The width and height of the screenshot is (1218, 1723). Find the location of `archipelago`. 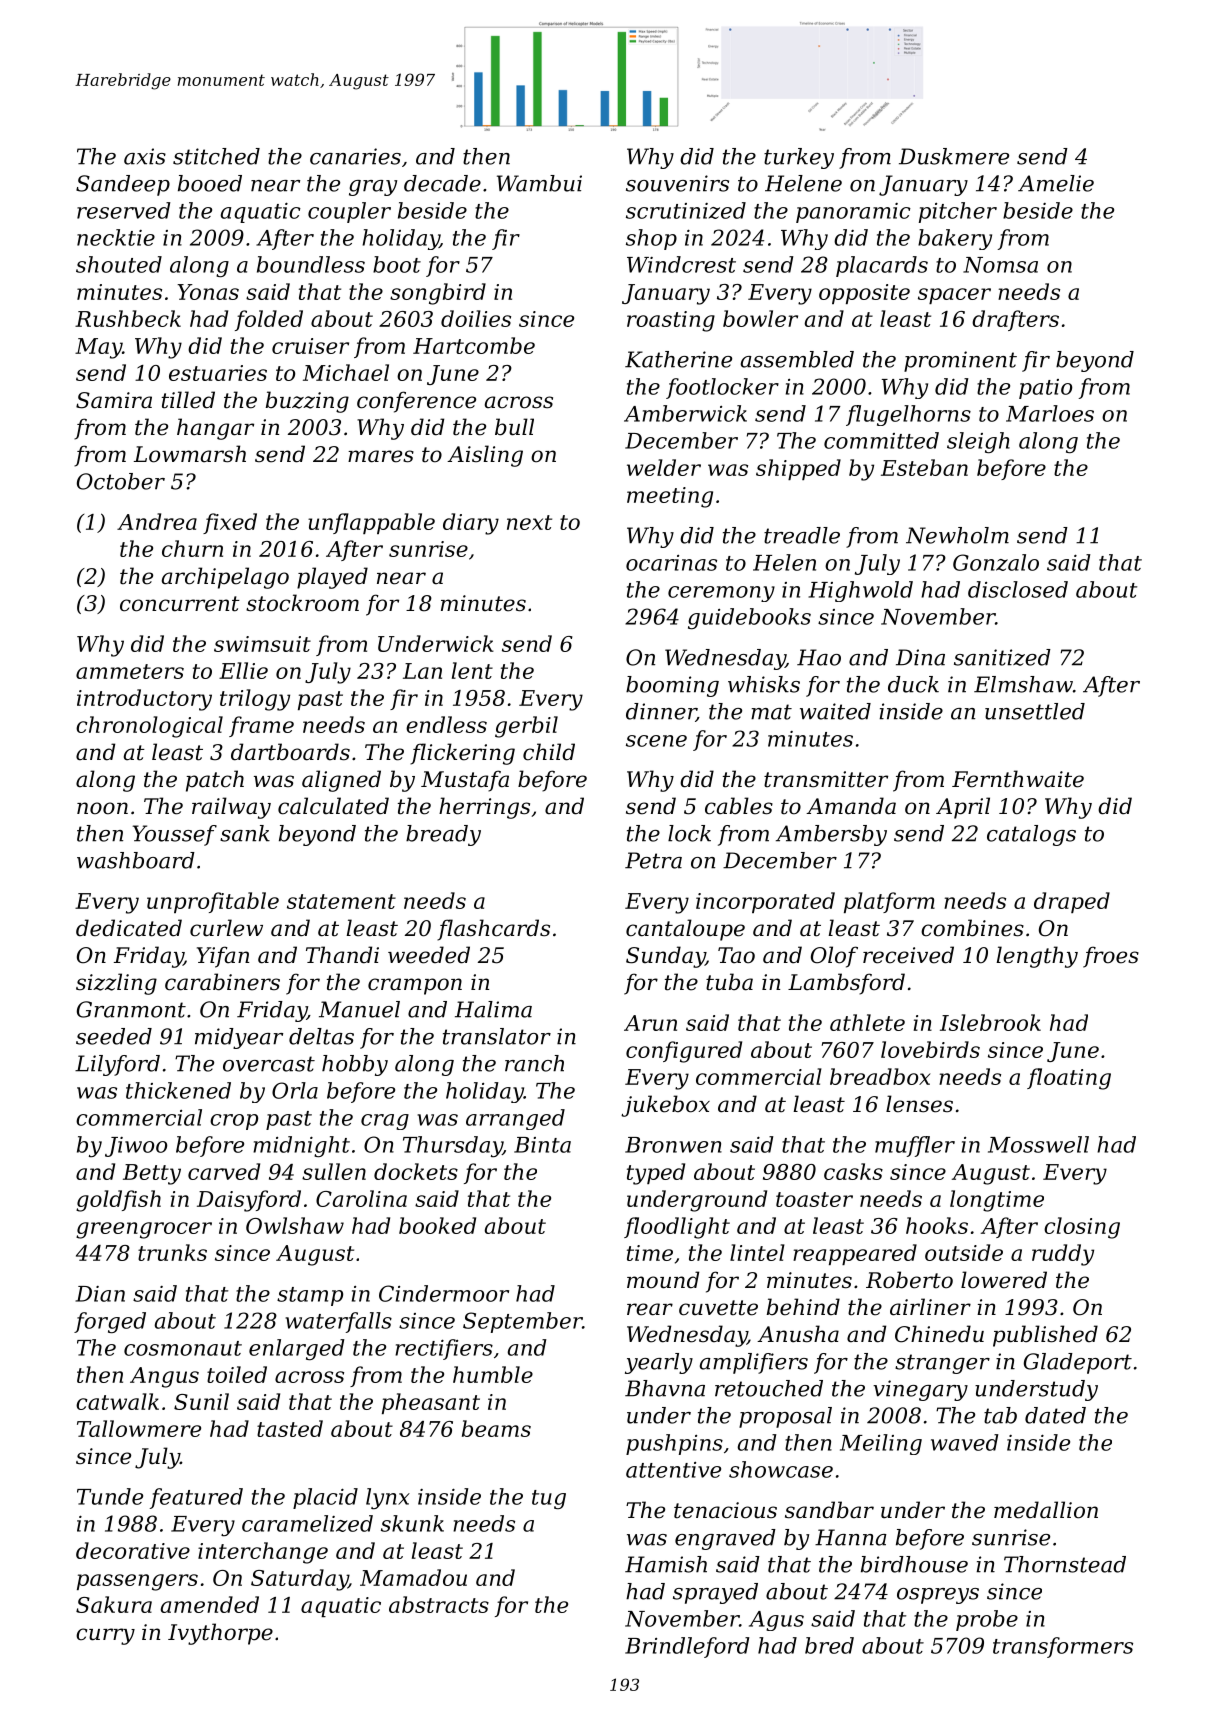

archipelago is located at coordinates (225, 578).
